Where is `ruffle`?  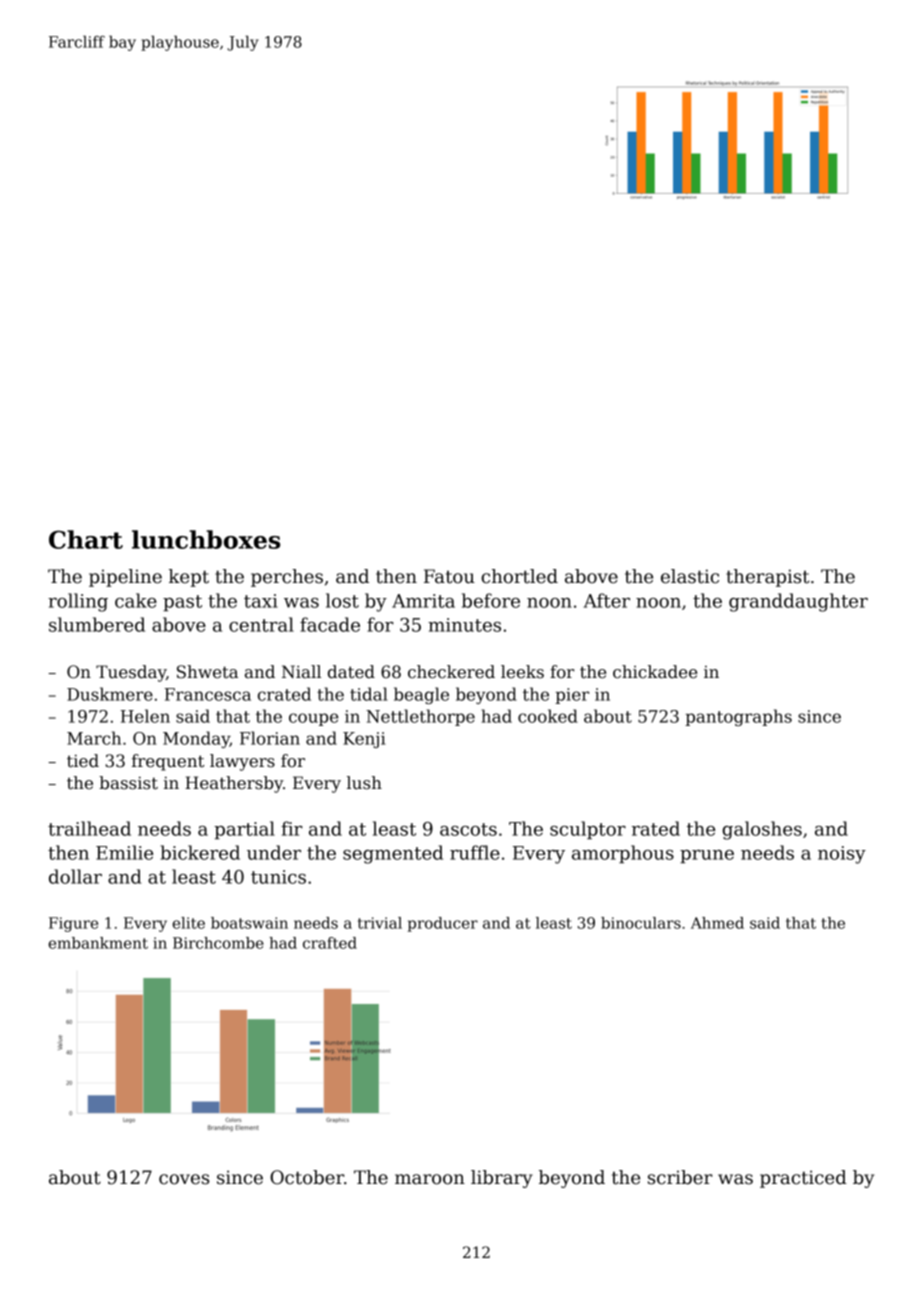 ruffle is located at coordinates (475, 852).
